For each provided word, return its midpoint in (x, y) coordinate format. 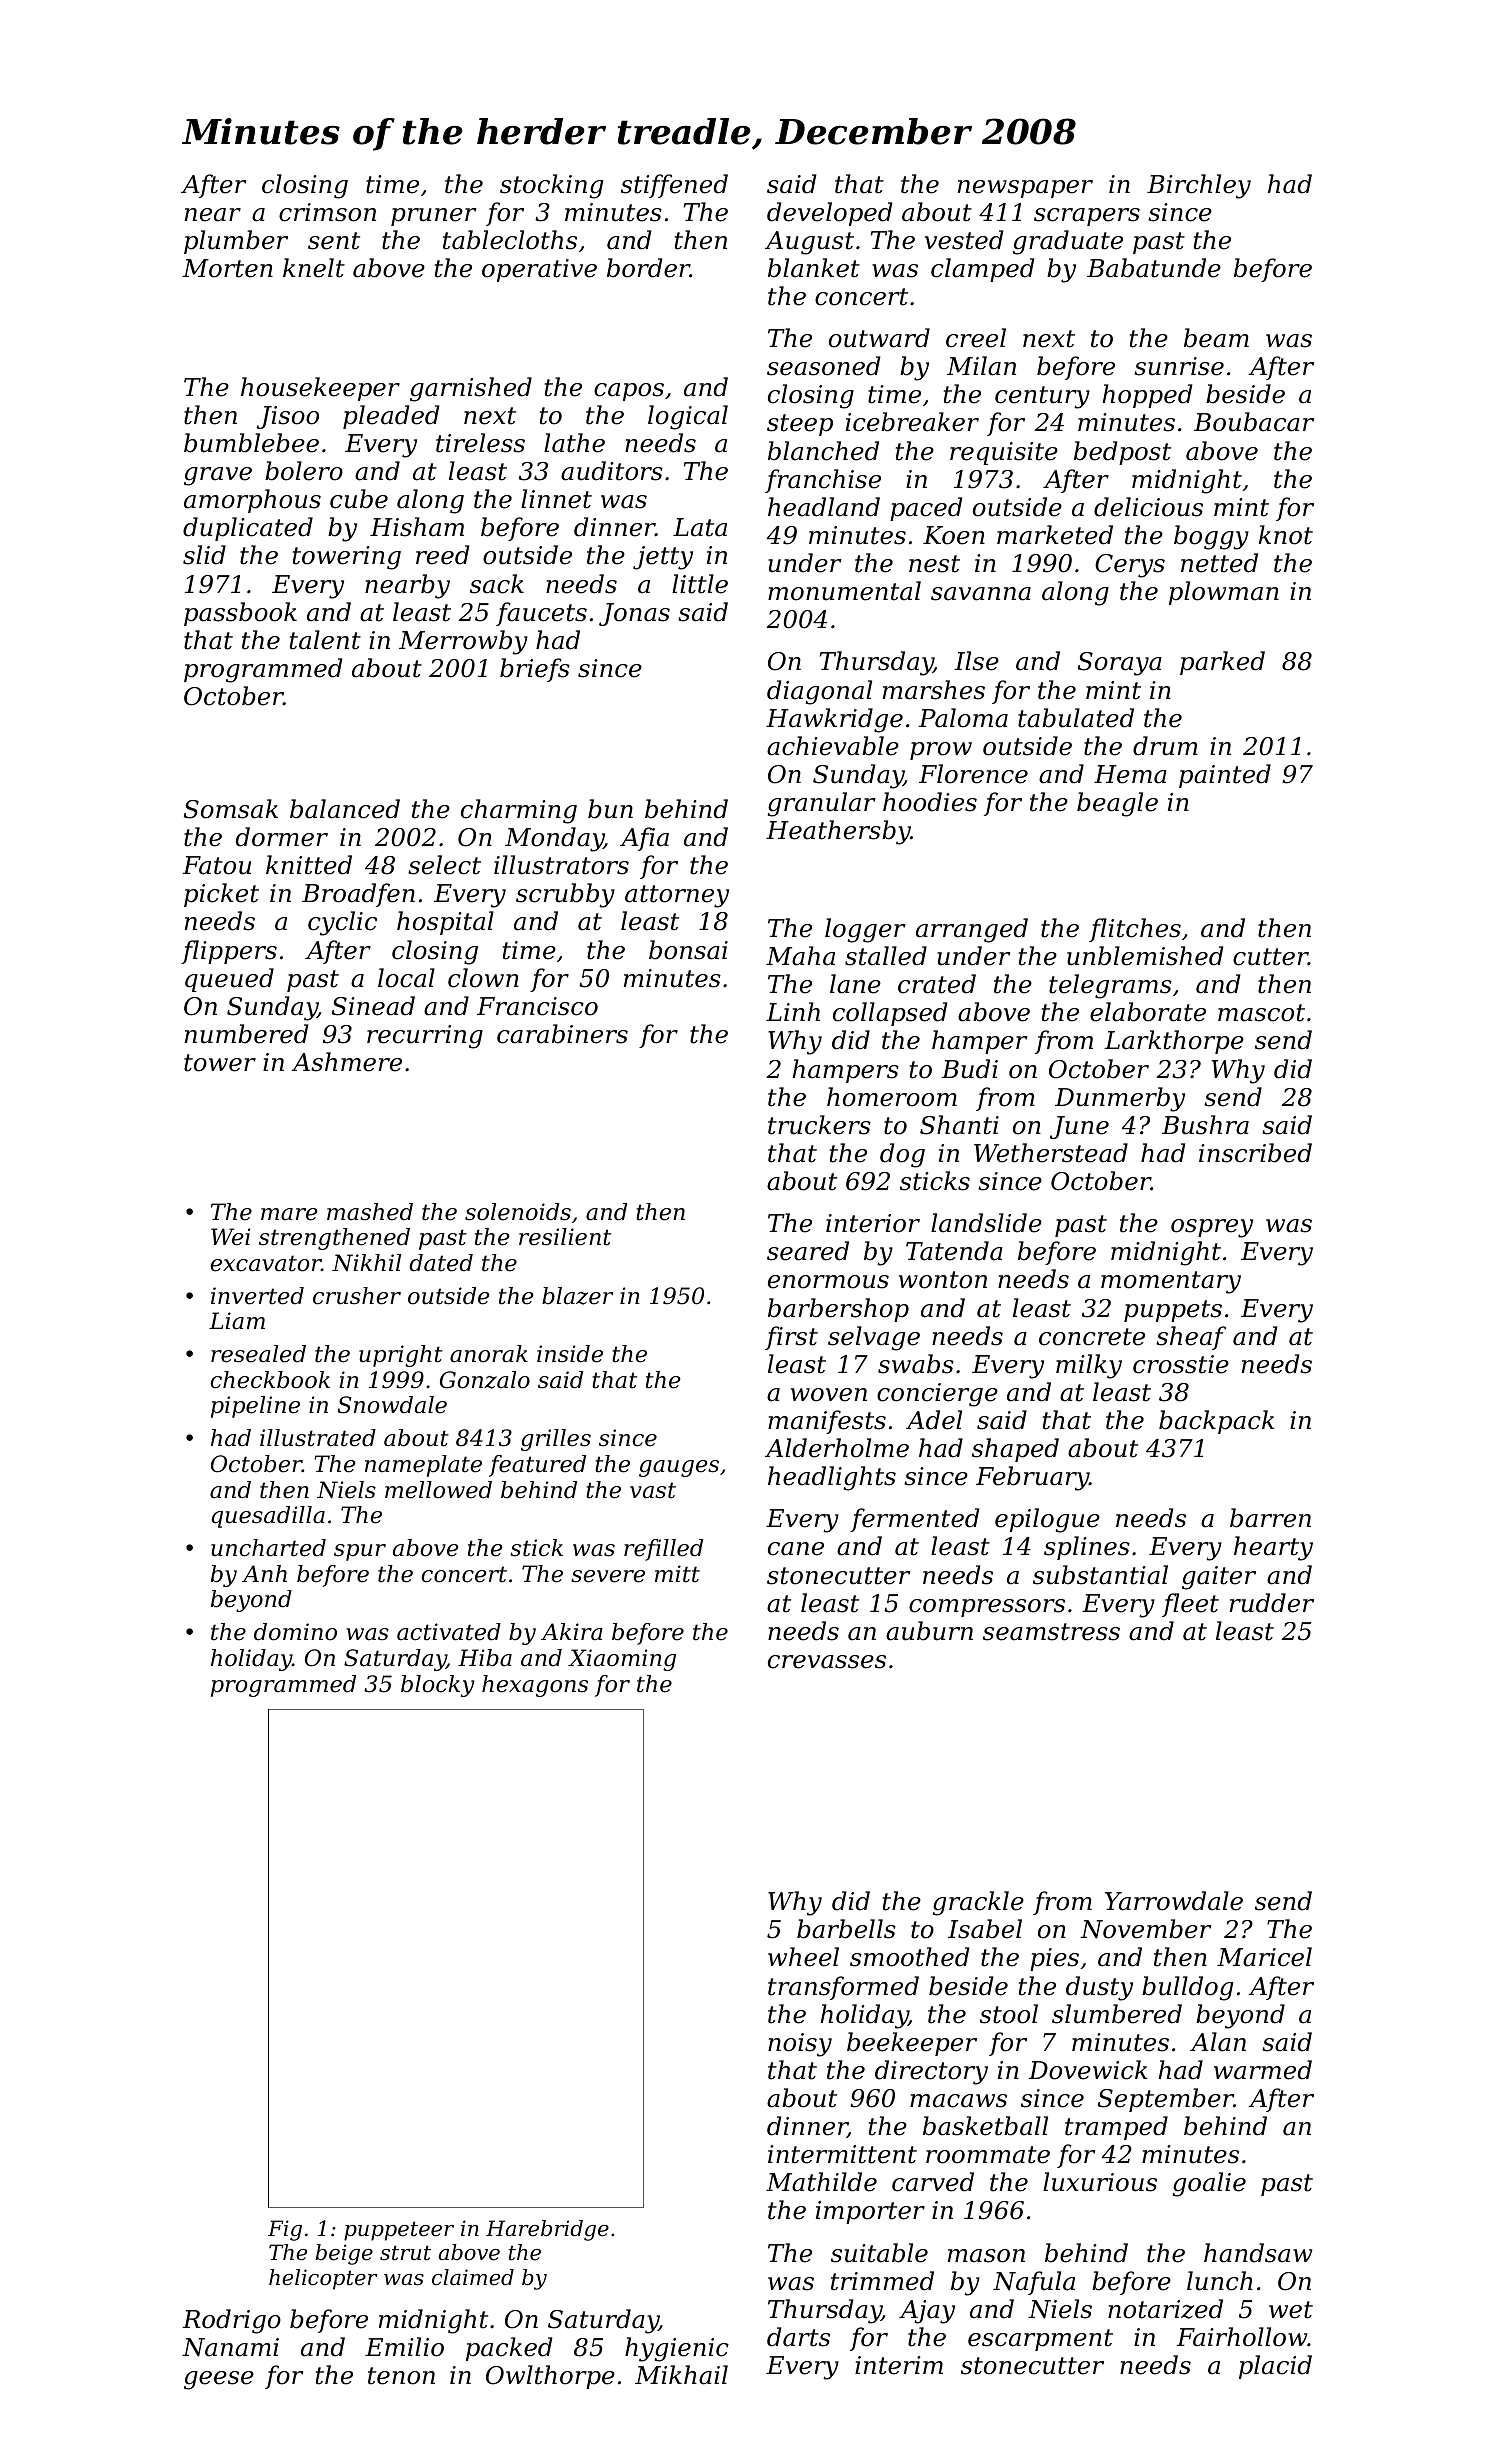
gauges (679, 1468)
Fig (285, 2230)
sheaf (1191, 1338)
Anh (264, 1573)
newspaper (1025, 189)
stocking (551, 186)
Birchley (1199, 186)
